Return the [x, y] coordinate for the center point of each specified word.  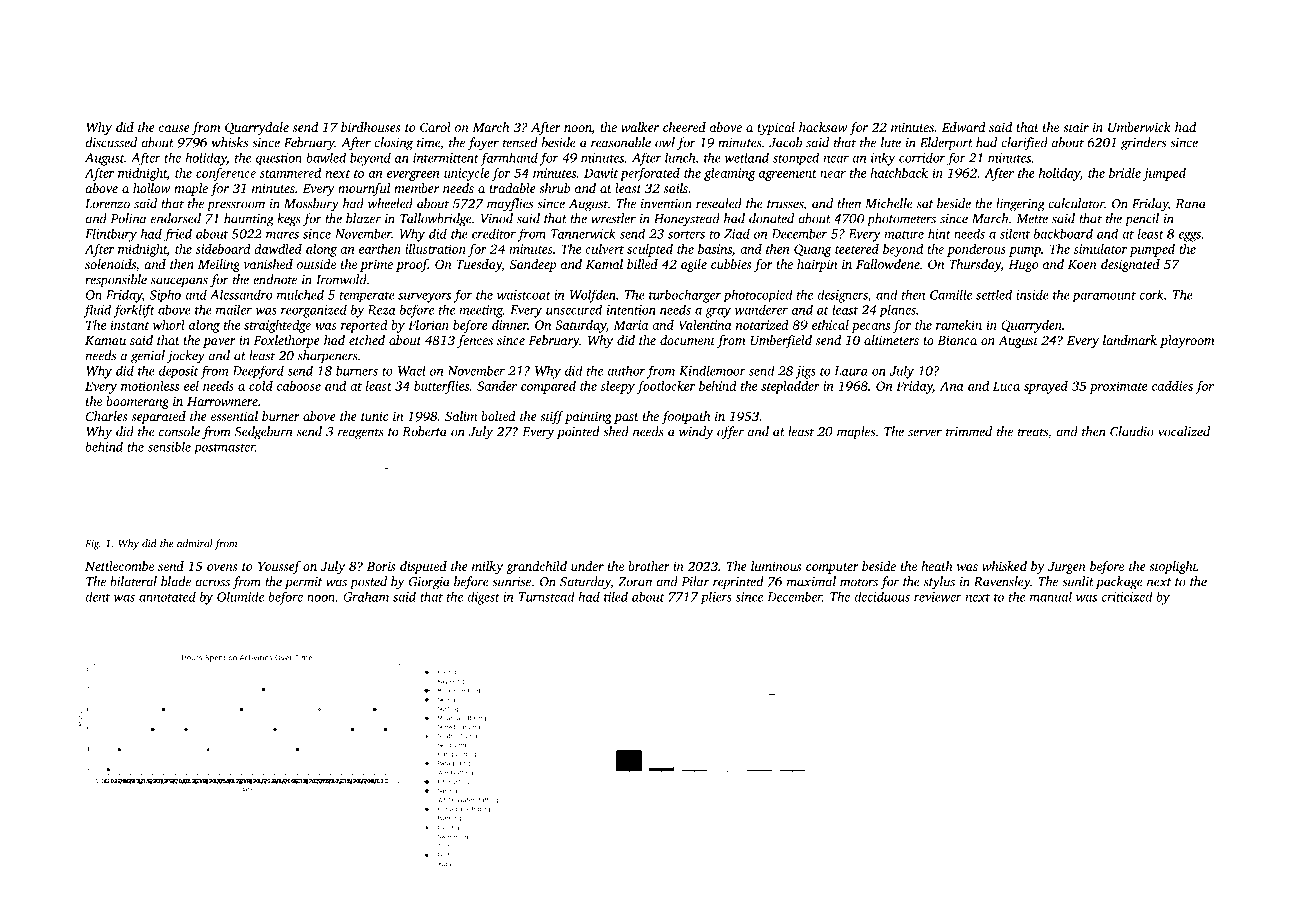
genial [148, 357]
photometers [901, 219]
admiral [195, 543]
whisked [1004, 566]
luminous [776, 566]
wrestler [613, 218]
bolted [498, 416]
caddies [1172, 386]
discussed [111, 142]
